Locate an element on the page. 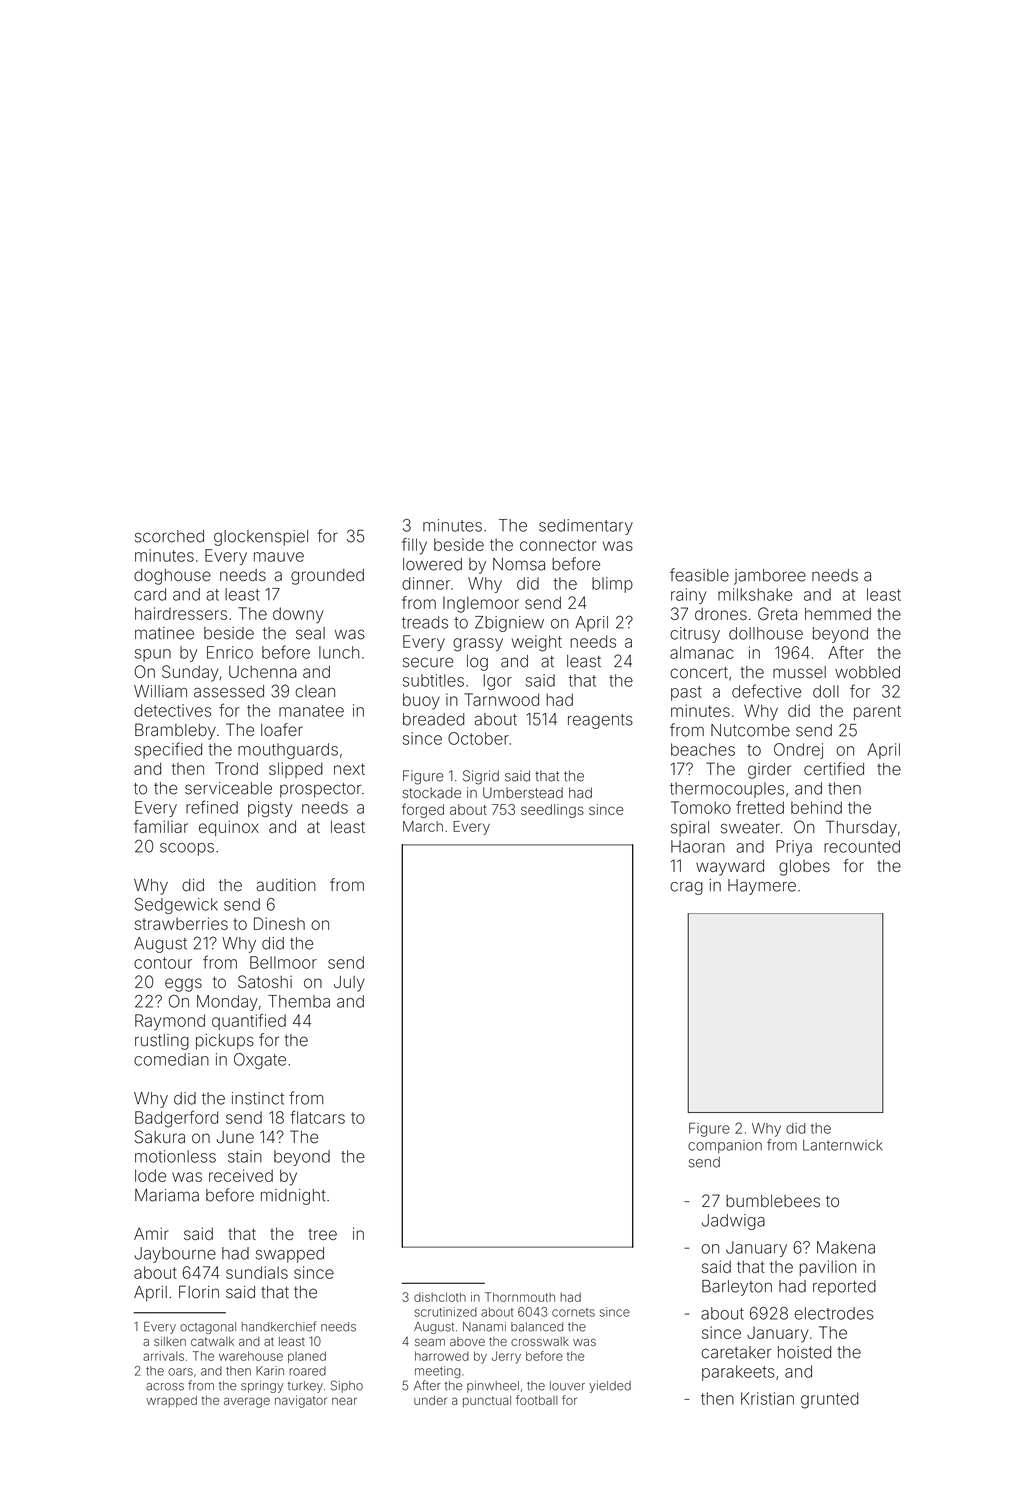 This page has height=1499, width=1035. Nutcombe is located at coordinates (750, 730).
